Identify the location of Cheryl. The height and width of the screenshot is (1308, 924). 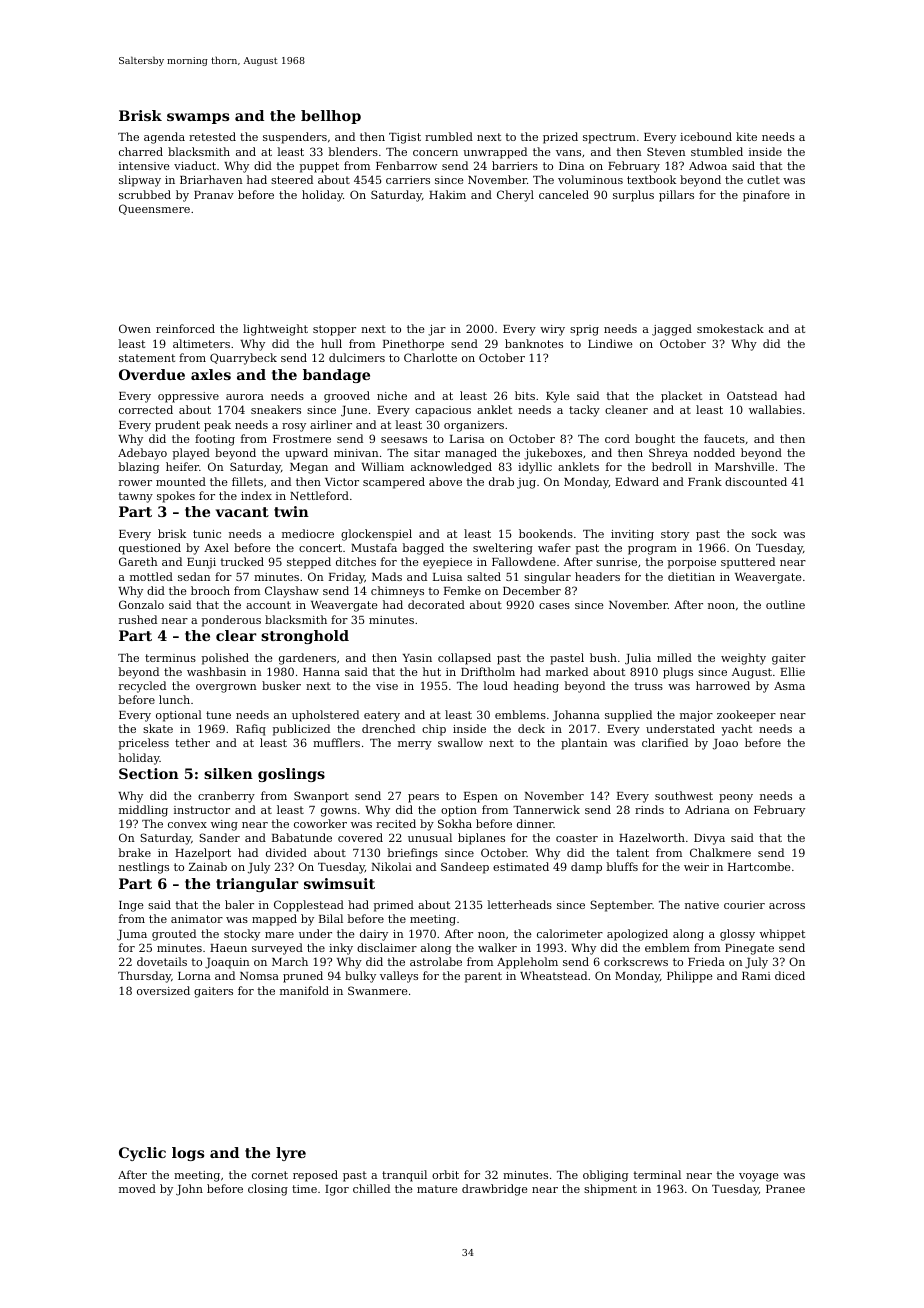
(515, 196).
